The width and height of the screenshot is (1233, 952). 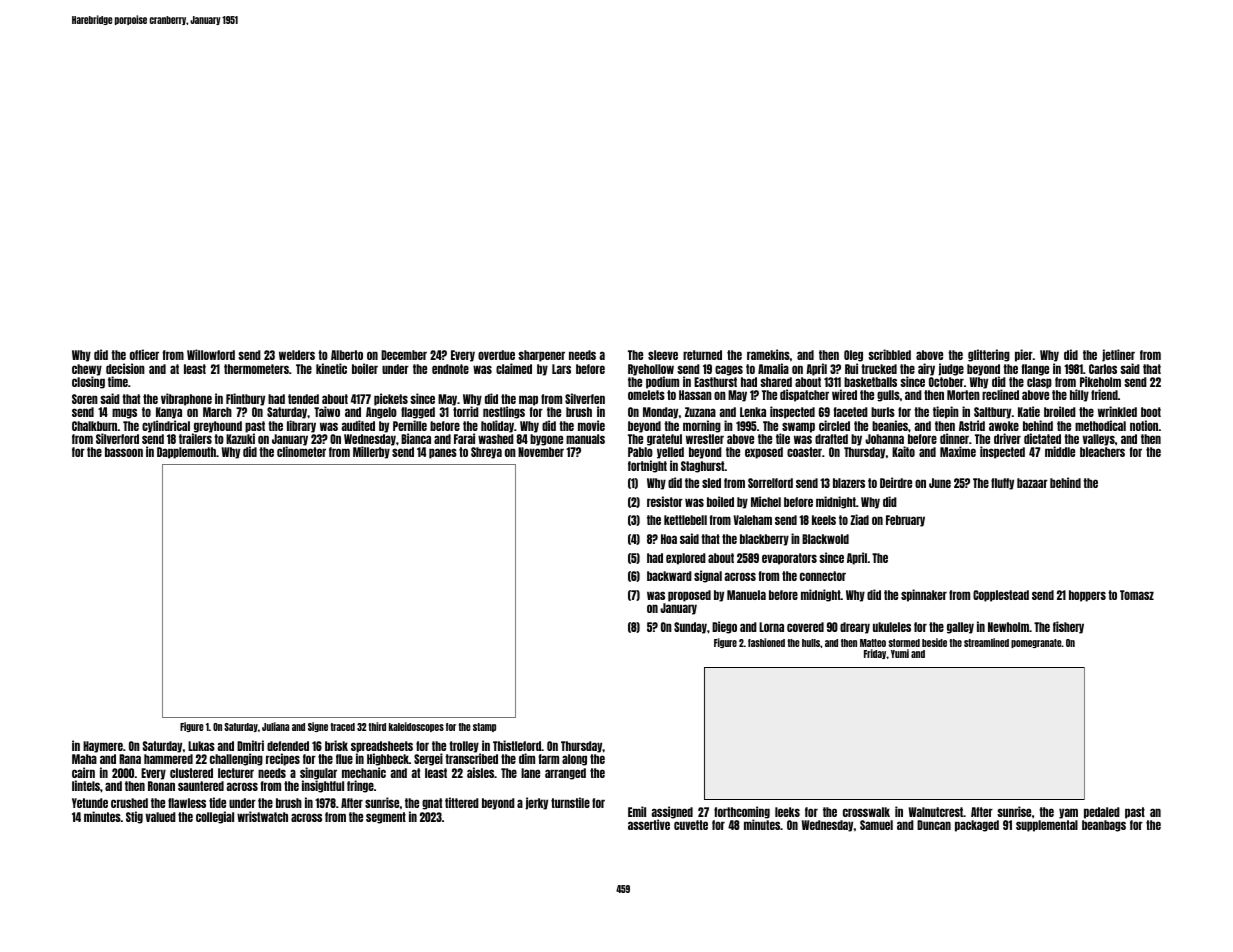 What do you see at coordinates (768, 354) in the screenshot?
I see `ramekins` at bounding box center [768, 354].
